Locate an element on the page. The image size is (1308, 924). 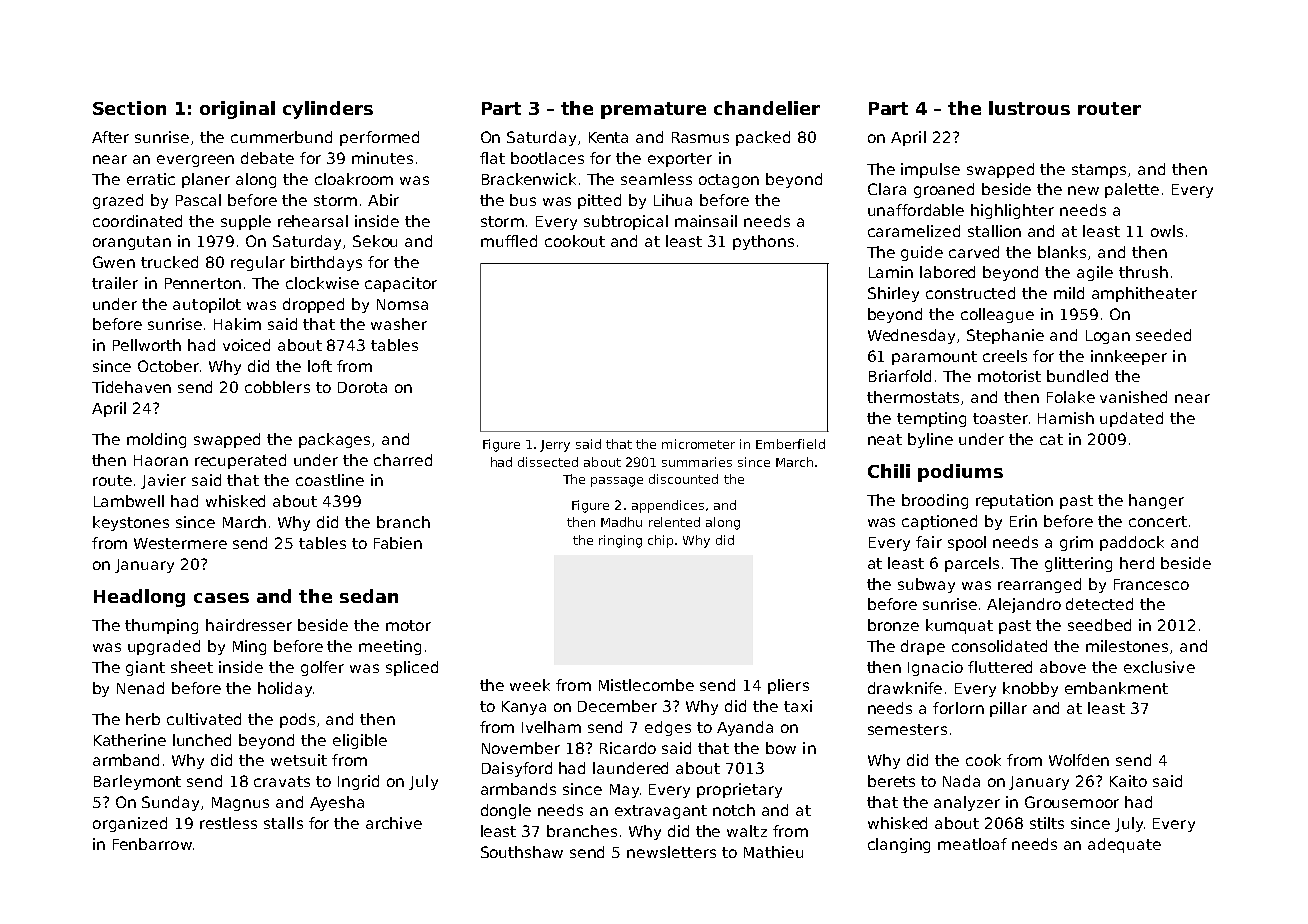
lustrous is located at coordinates (1029, 108).
